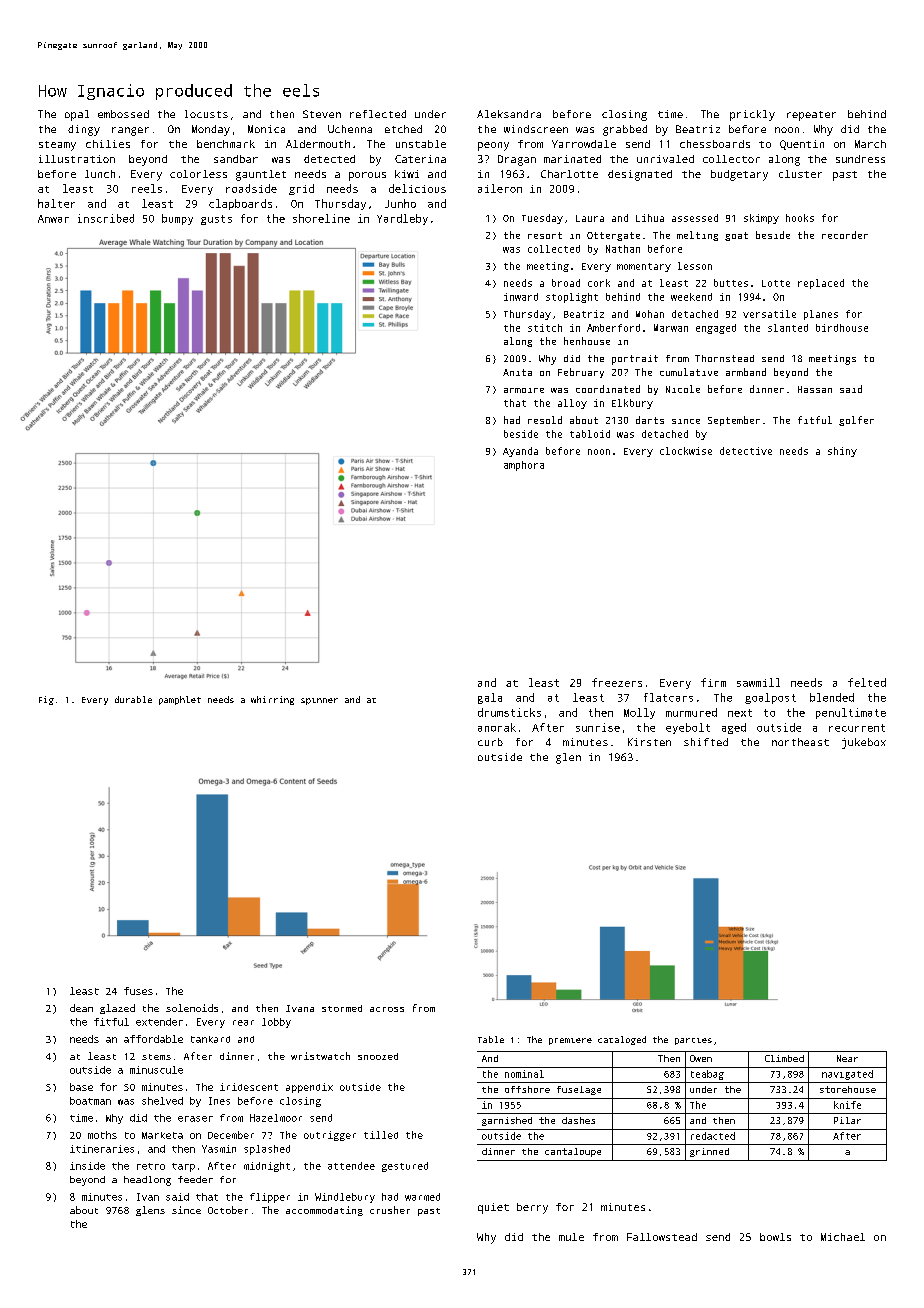 This page has height=1308, width=924. Describe the element at coordinates (180, 700) in the page. I see `pamphlet` at that location.
